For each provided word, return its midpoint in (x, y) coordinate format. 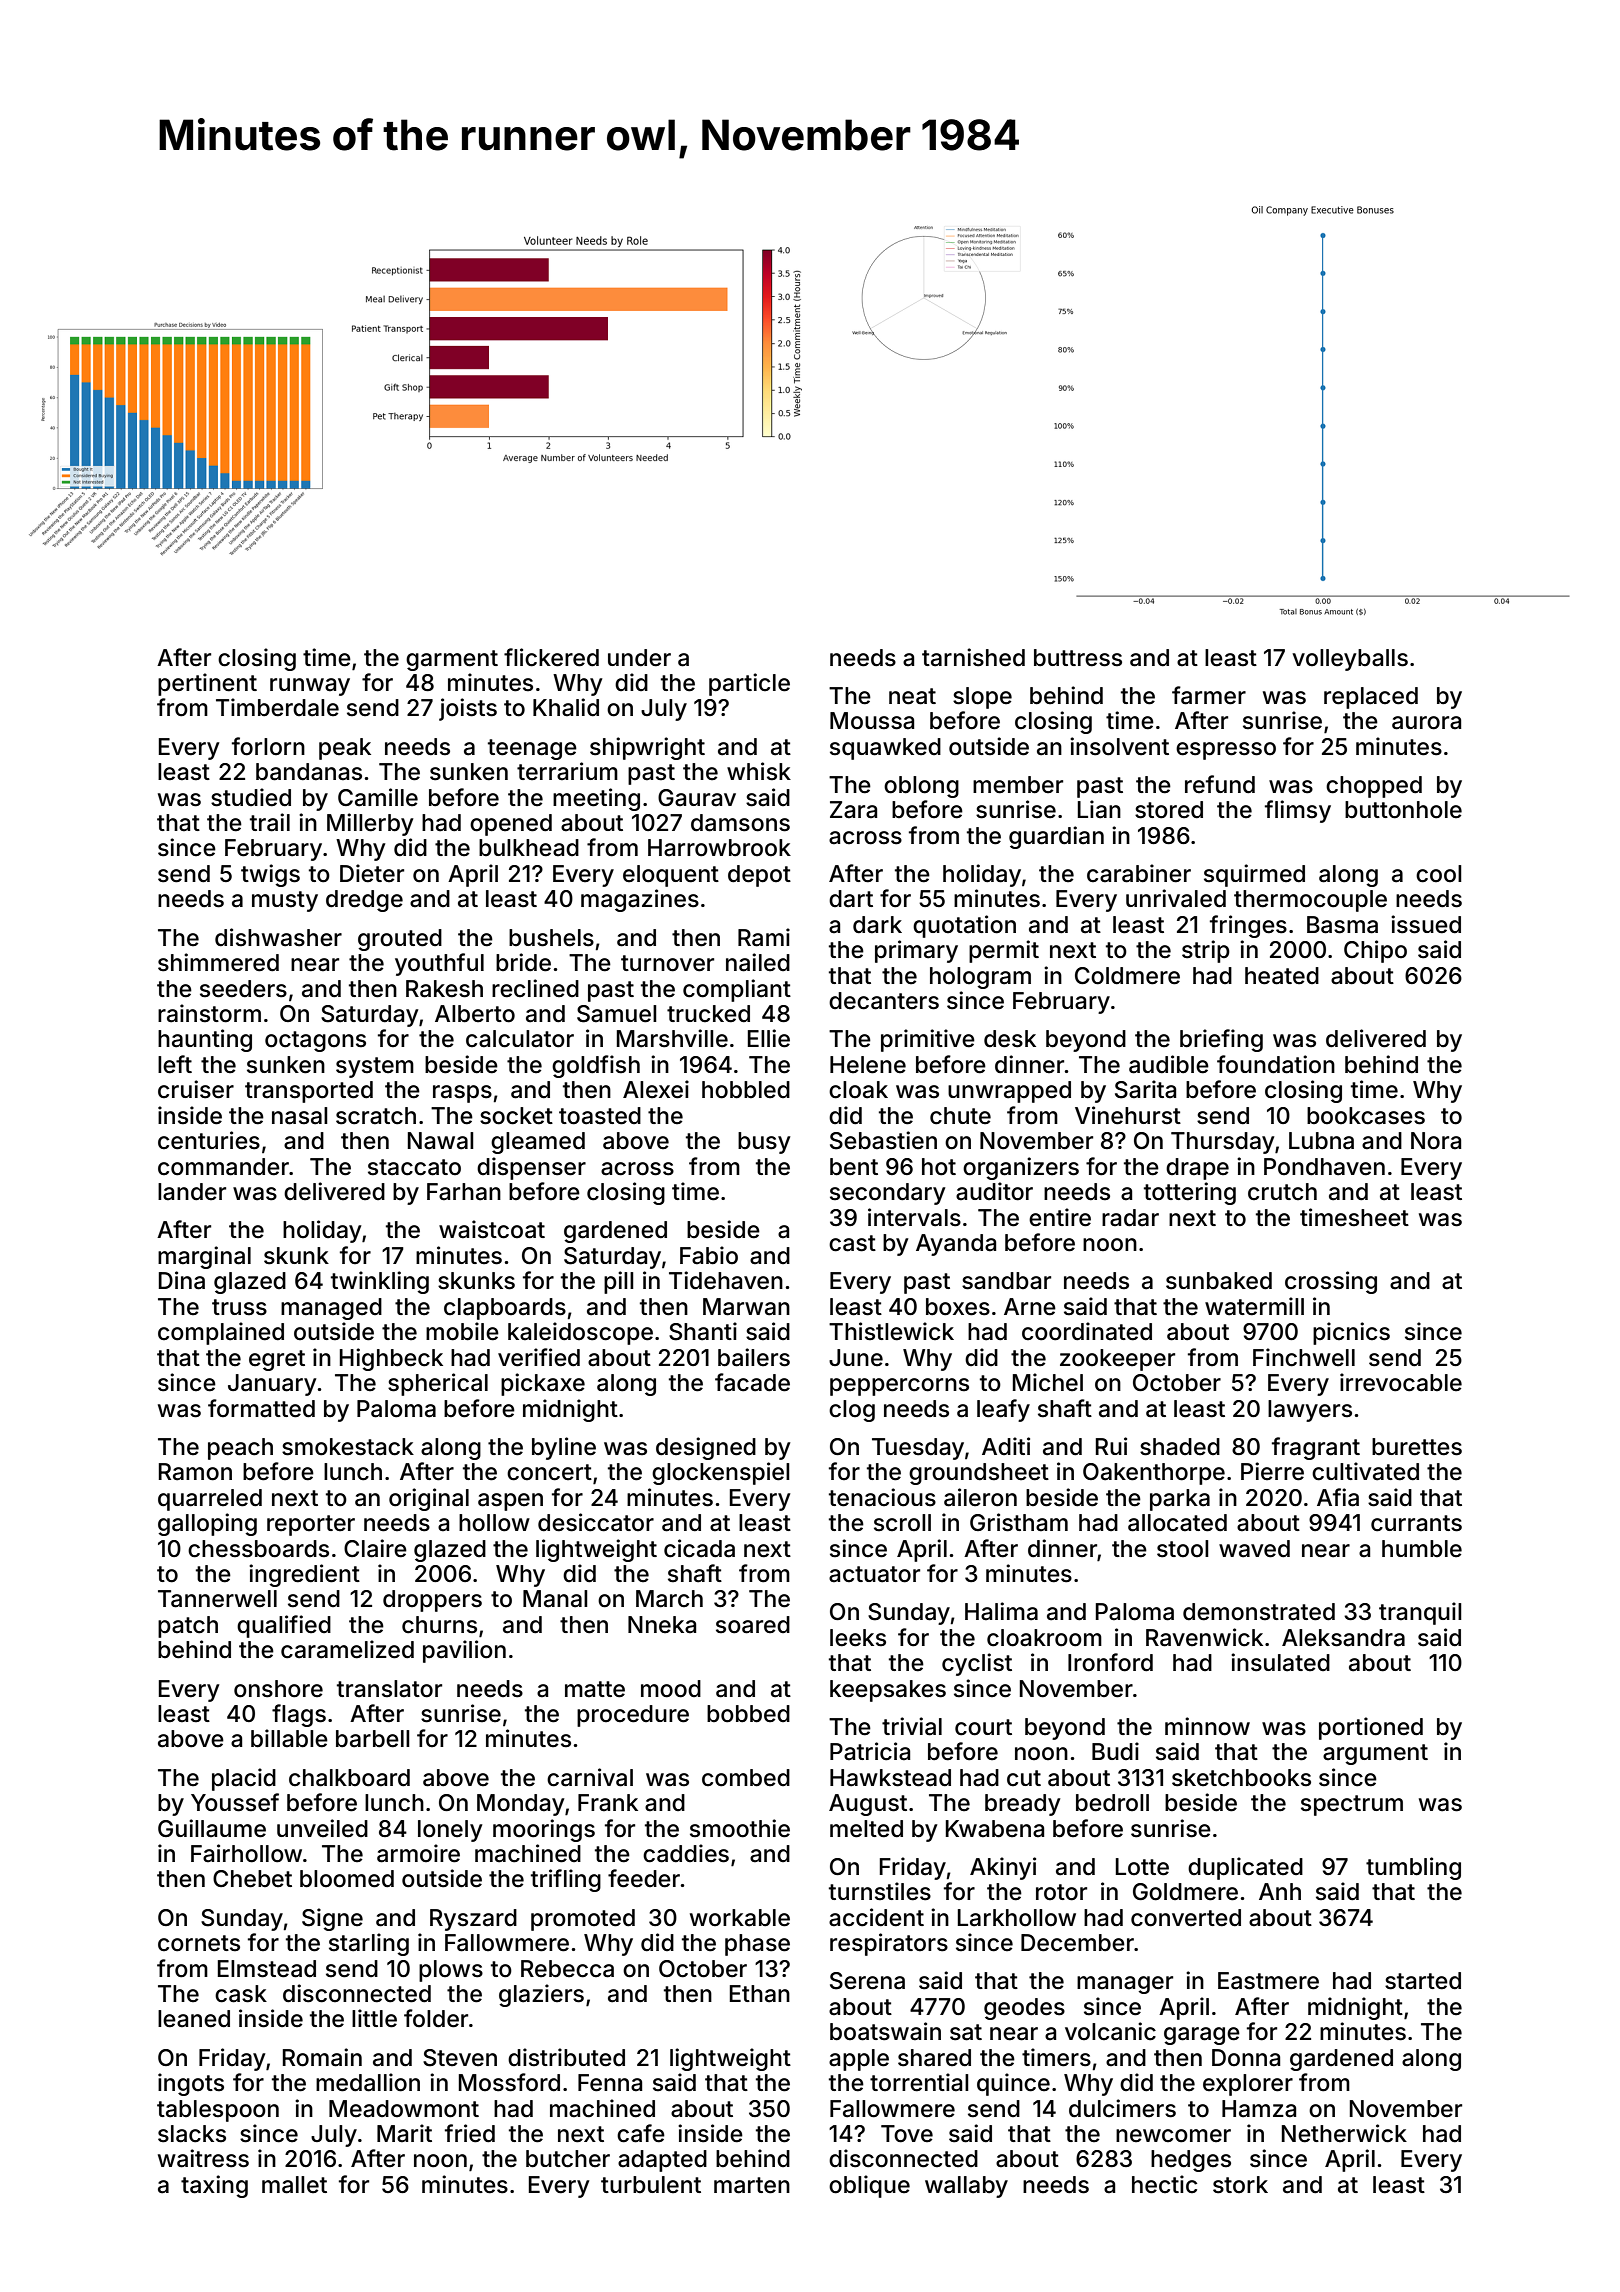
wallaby (966, 2187)
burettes (1417, 1447)
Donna (1246, 2058)
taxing (214, 2186)
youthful (439, 964)
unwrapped (1009, 1092)
